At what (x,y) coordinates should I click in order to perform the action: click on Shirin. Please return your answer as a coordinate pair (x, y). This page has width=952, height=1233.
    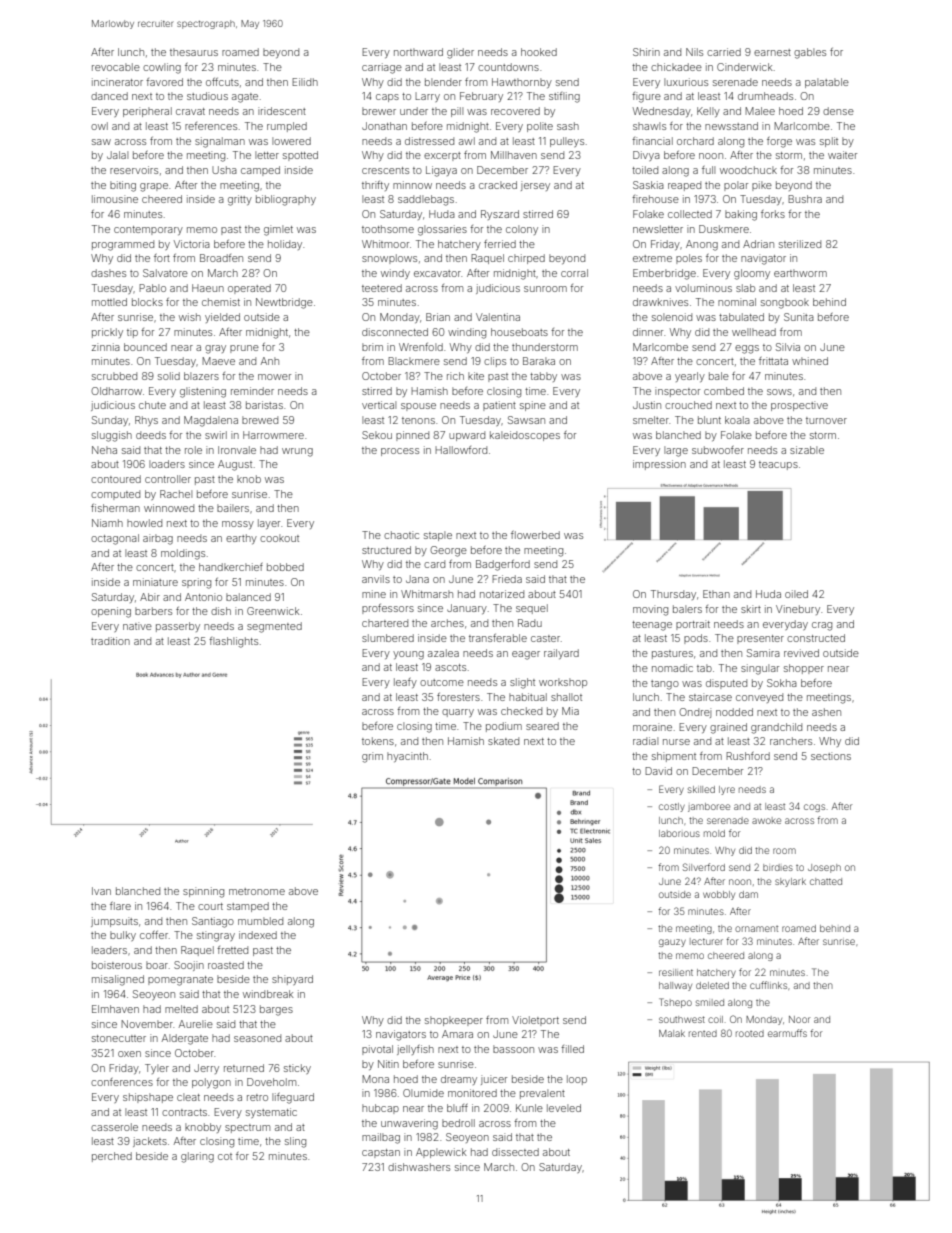
    Looking at the image, I should click on (646, 52).
